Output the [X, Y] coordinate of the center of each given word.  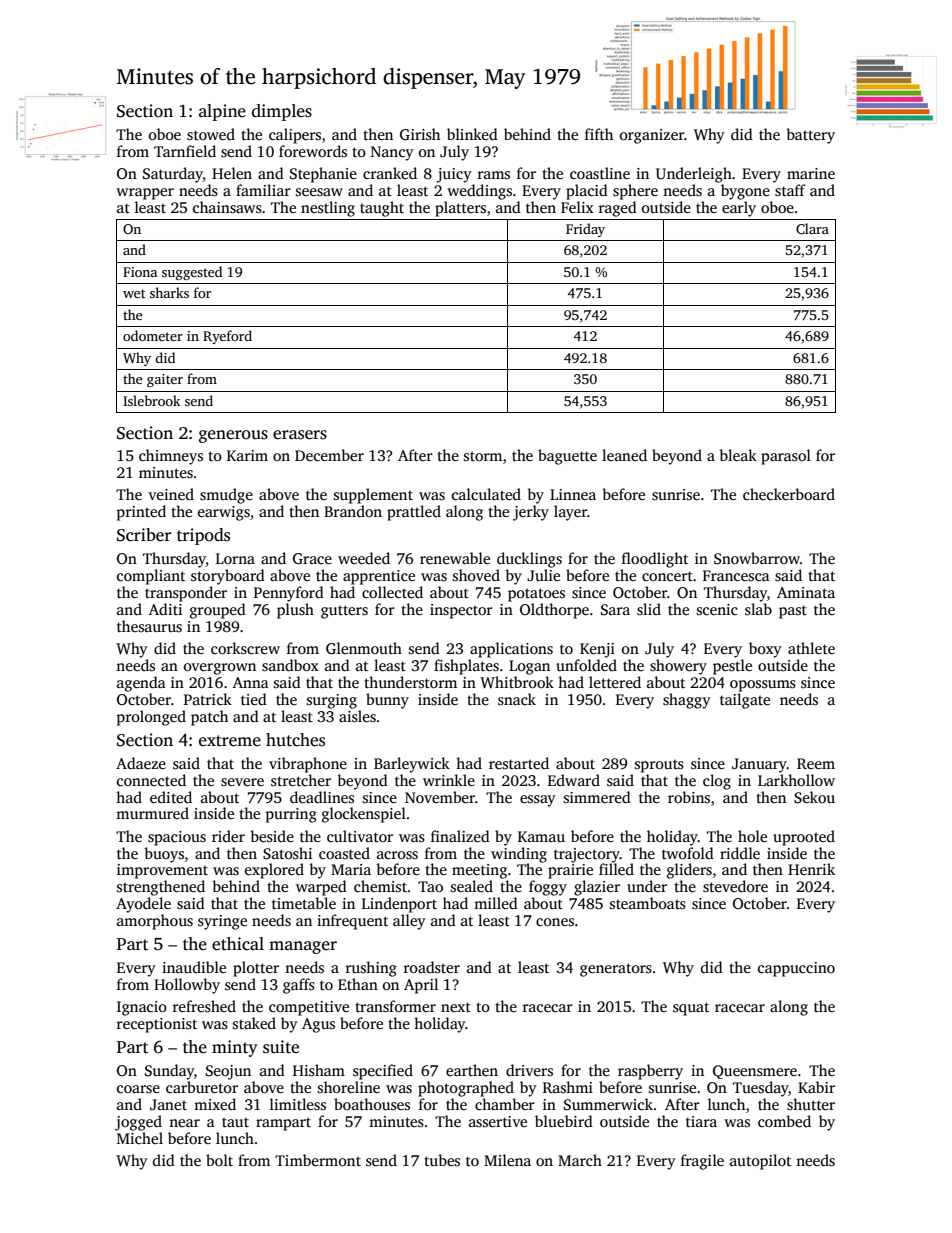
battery [810, 136]
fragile [702, 1162]
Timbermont [318, 1160]
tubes [442, 1160]
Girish [420, 134]
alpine [222, 112]
